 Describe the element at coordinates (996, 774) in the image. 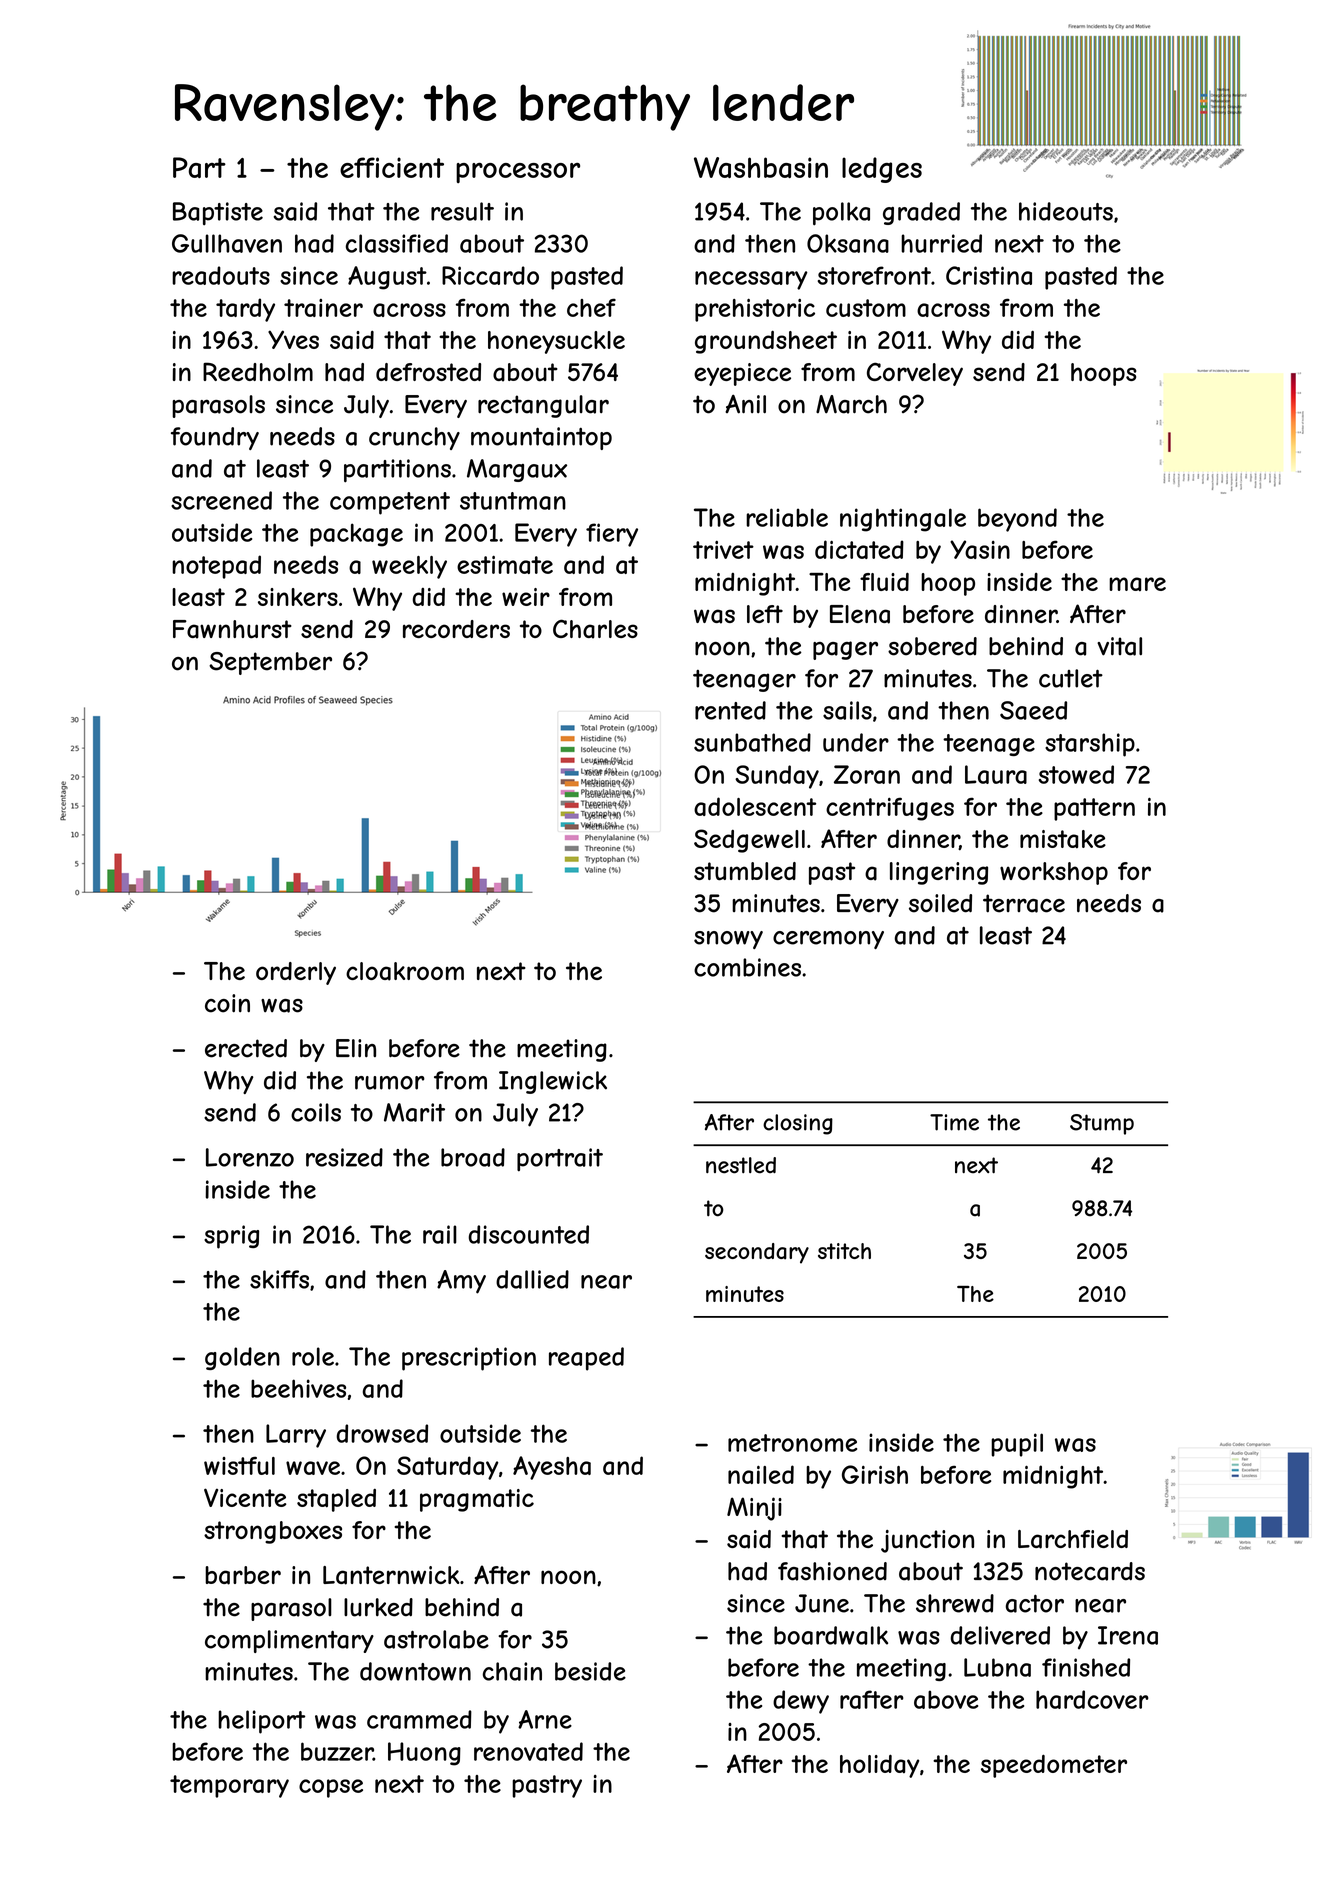

I see `Laura` at that location.
